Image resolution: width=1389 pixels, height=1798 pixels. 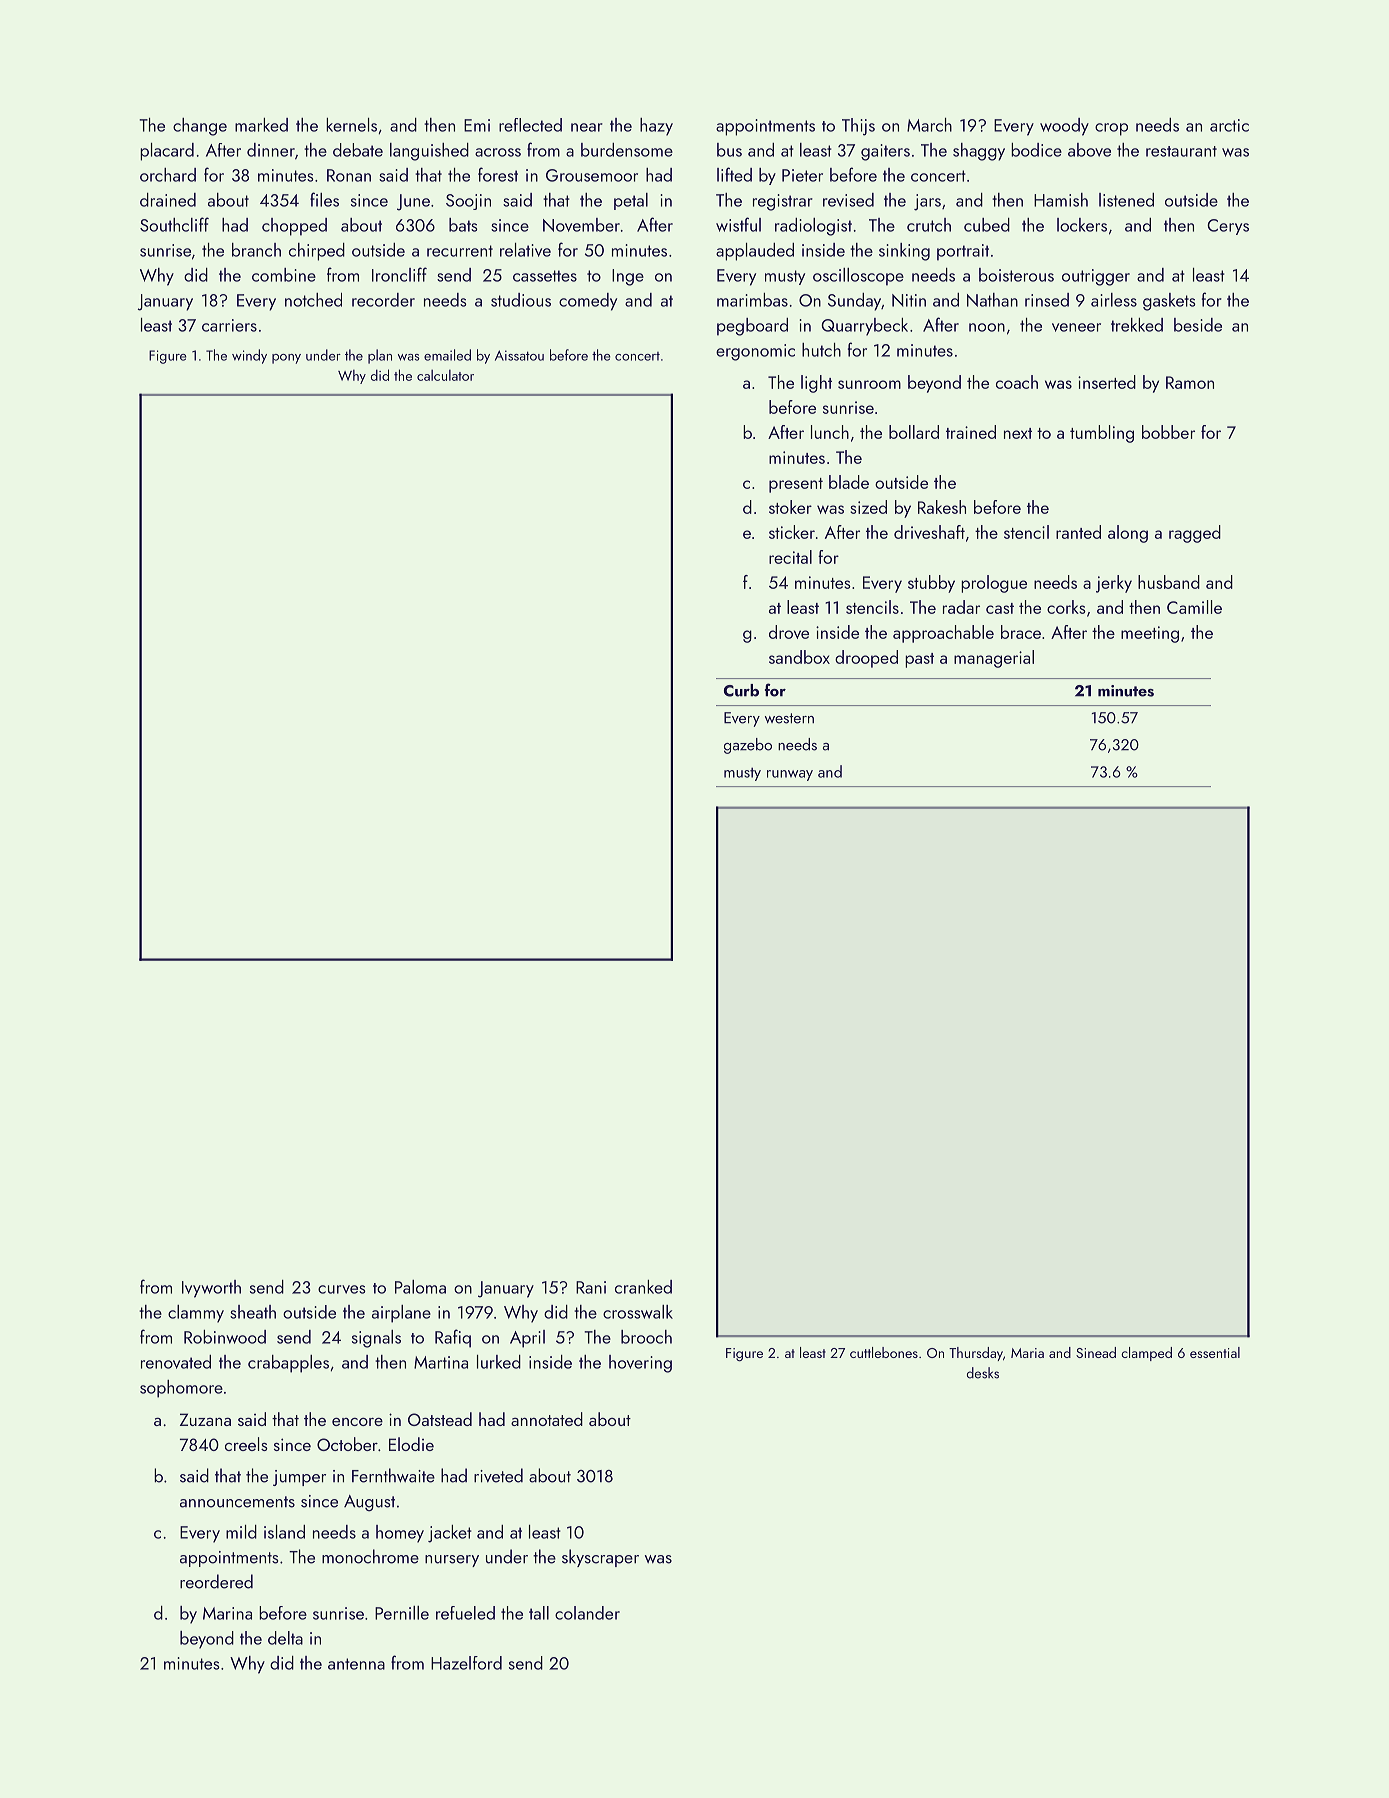 What do you see at coordinates (356, 1664) in the page?
I see `antenna` at bounding box center [356, 1664].
